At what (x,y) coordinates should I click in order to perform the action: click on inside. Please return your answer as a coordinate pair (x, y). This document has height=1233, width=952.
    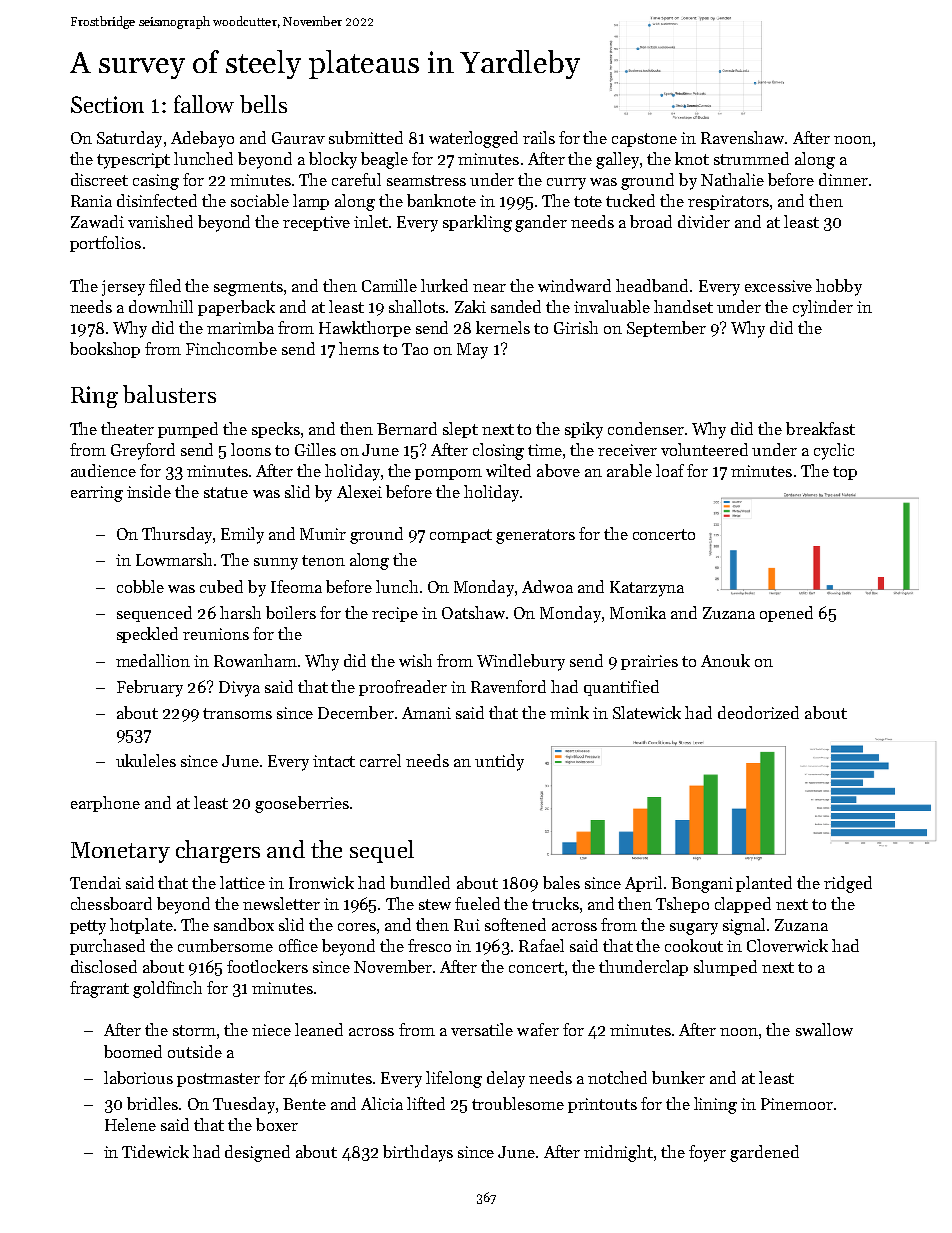
    Looking at the image, I should click on (149, 491).
